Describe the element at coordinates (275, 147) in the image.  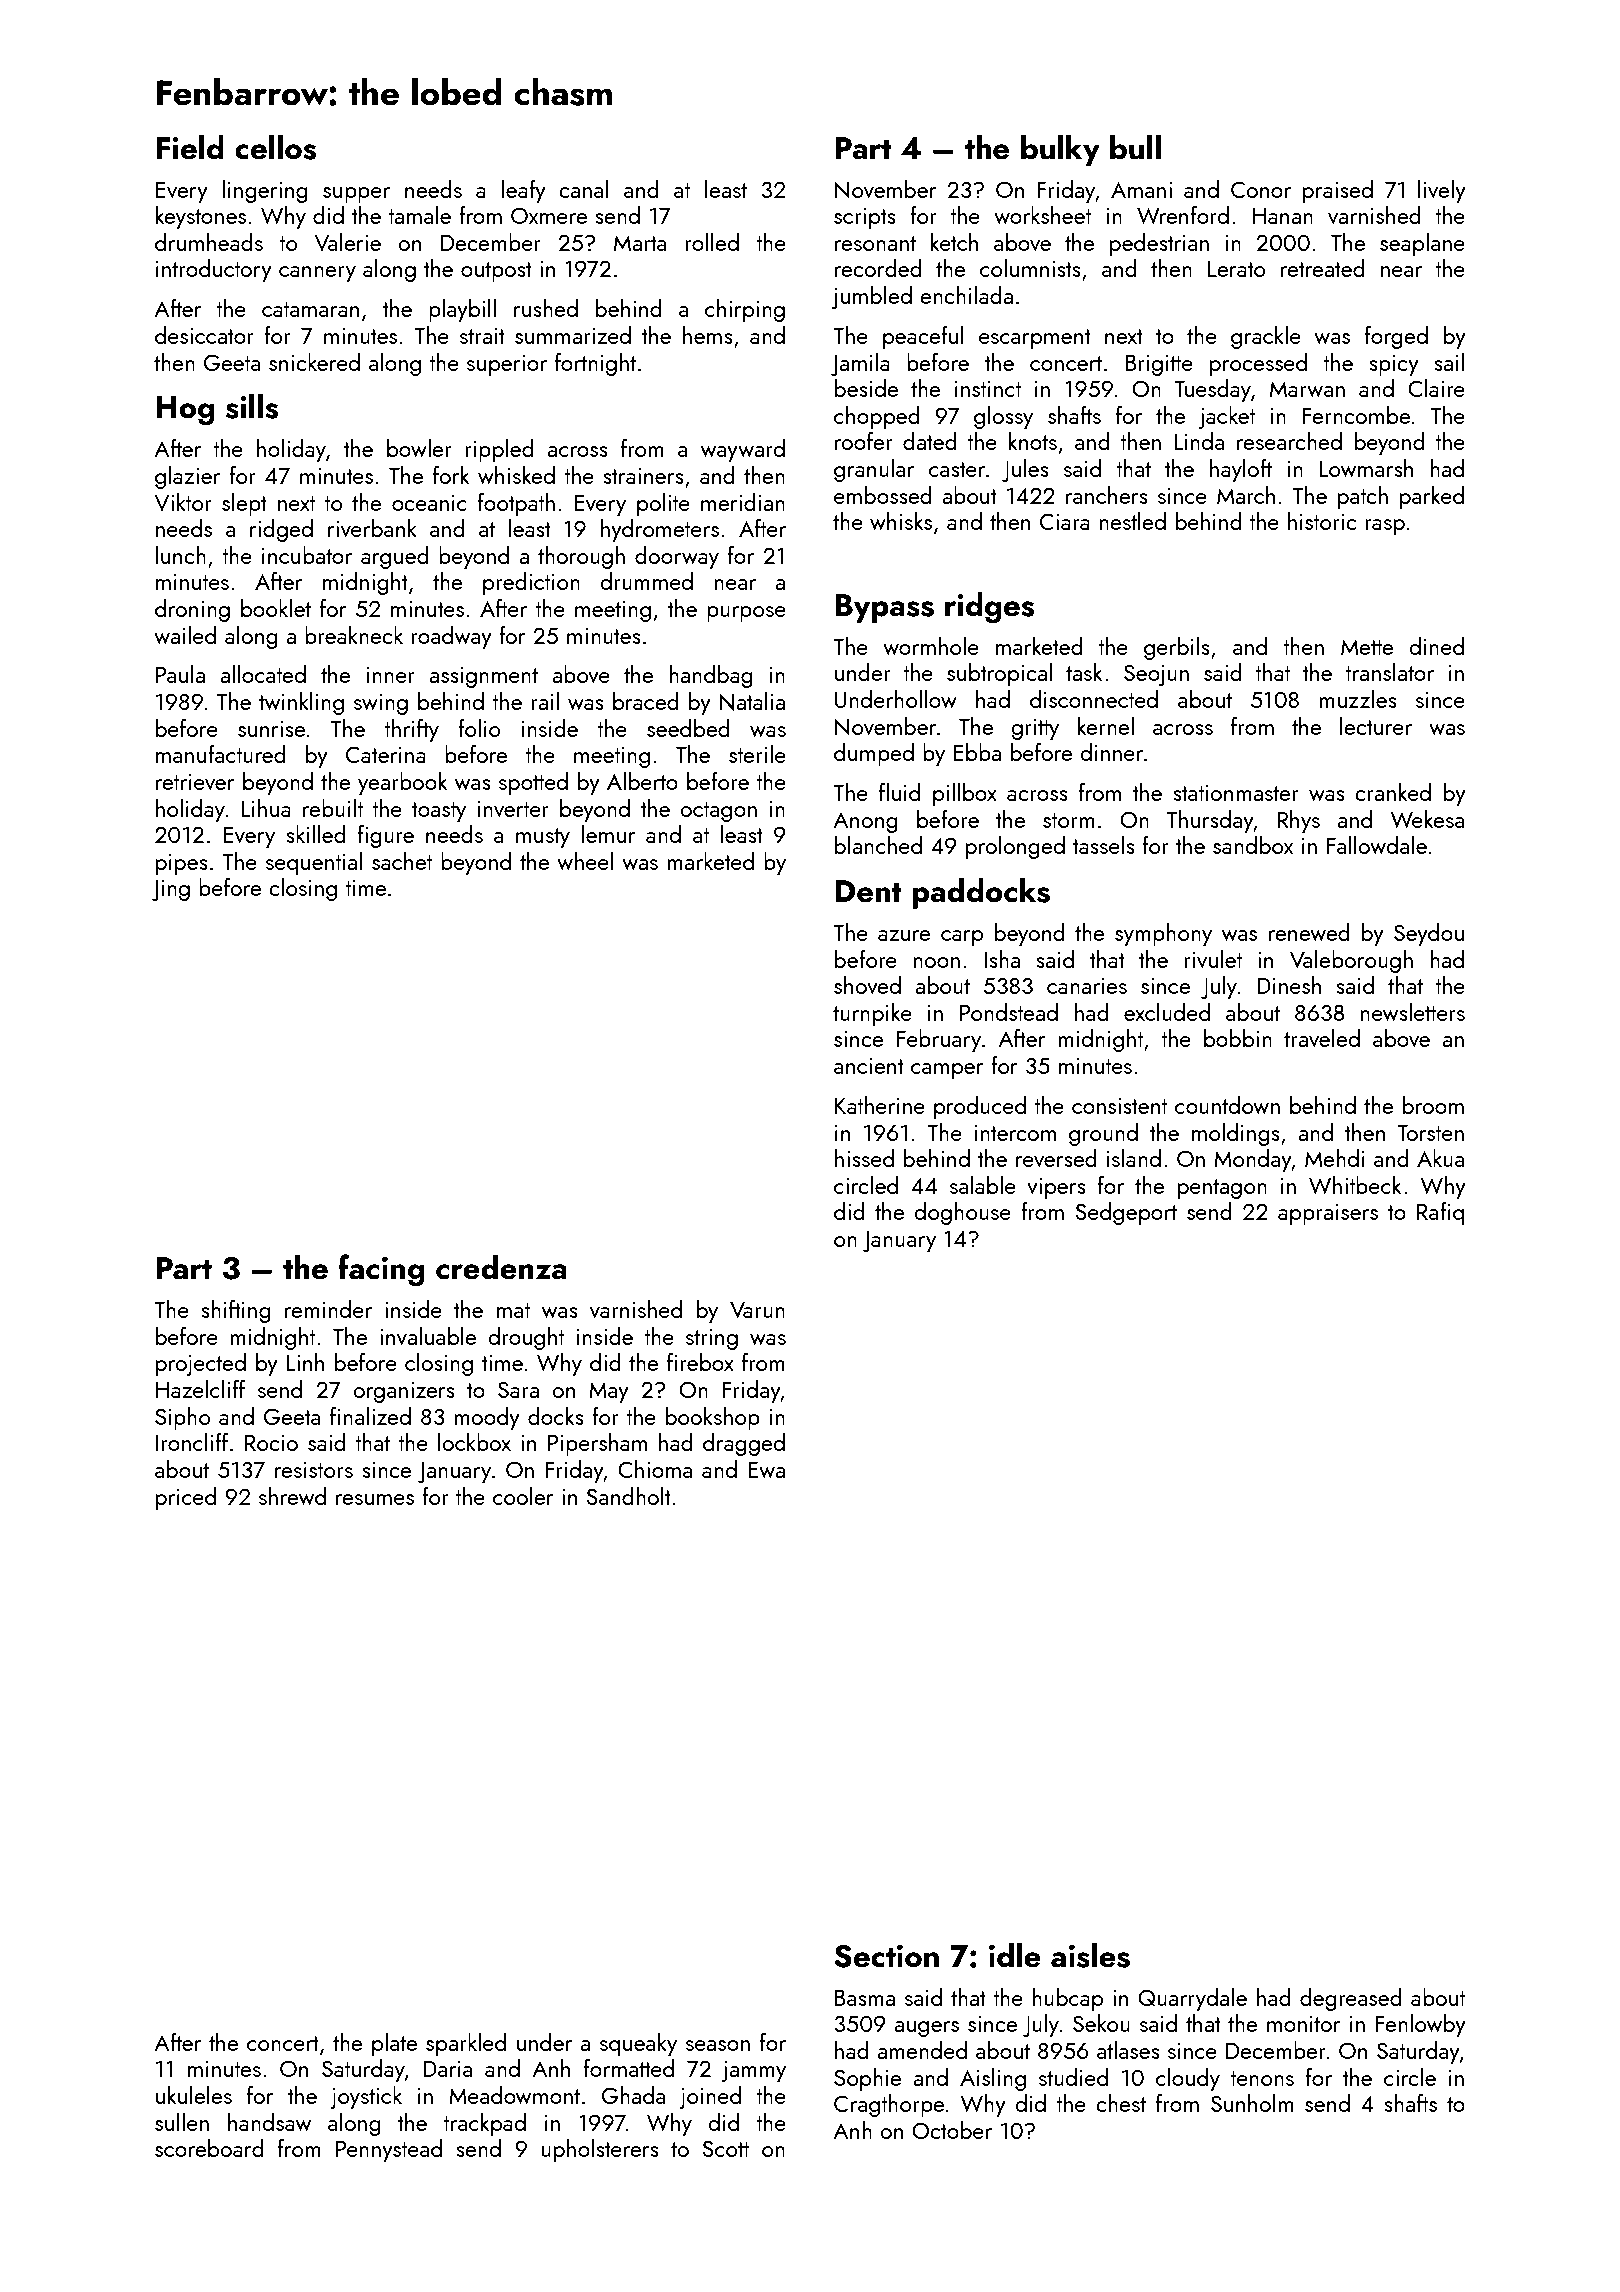
I see `cellos` at that location.
